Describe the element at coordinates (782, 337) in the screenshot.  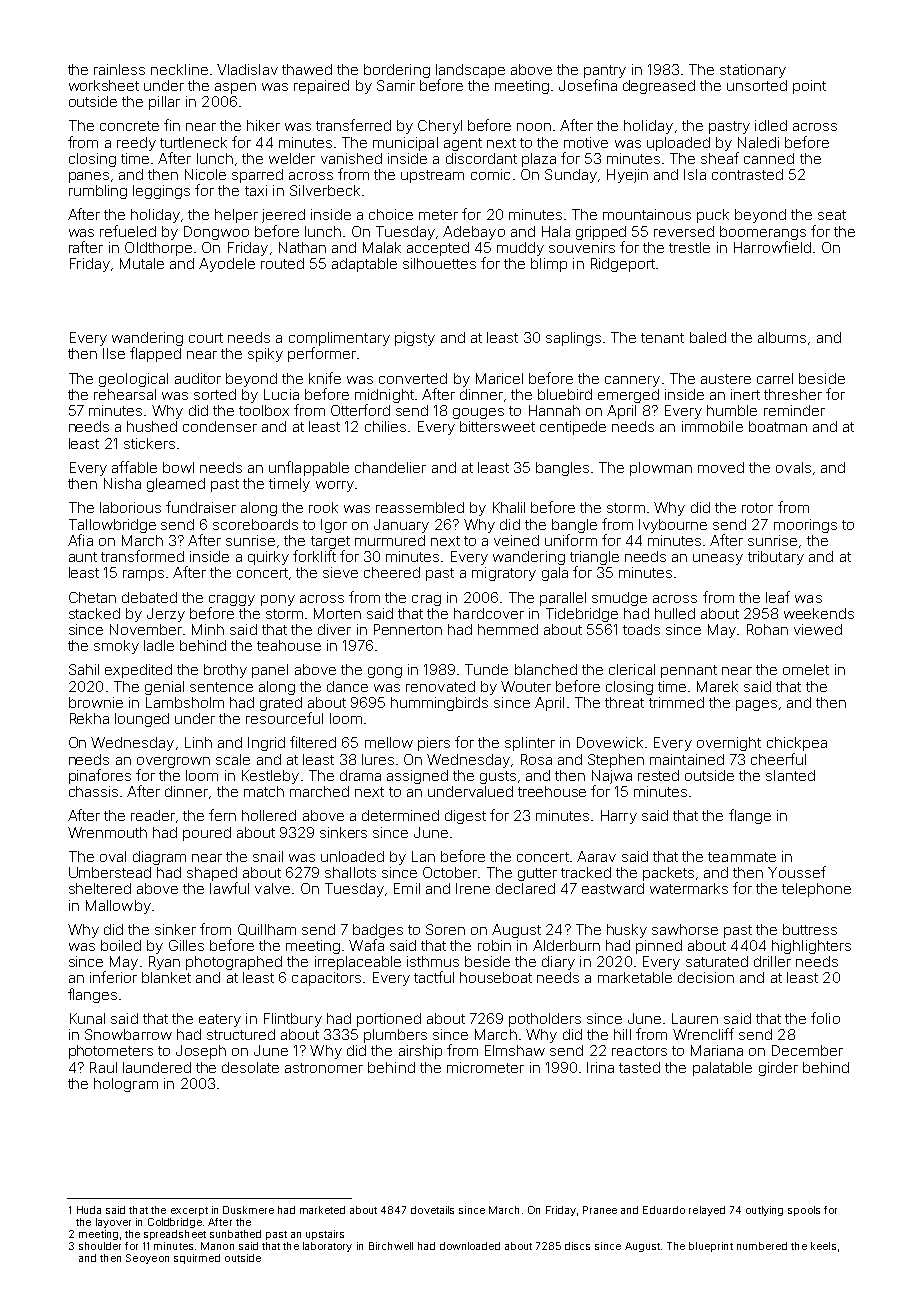
I see `albums` at that location.
